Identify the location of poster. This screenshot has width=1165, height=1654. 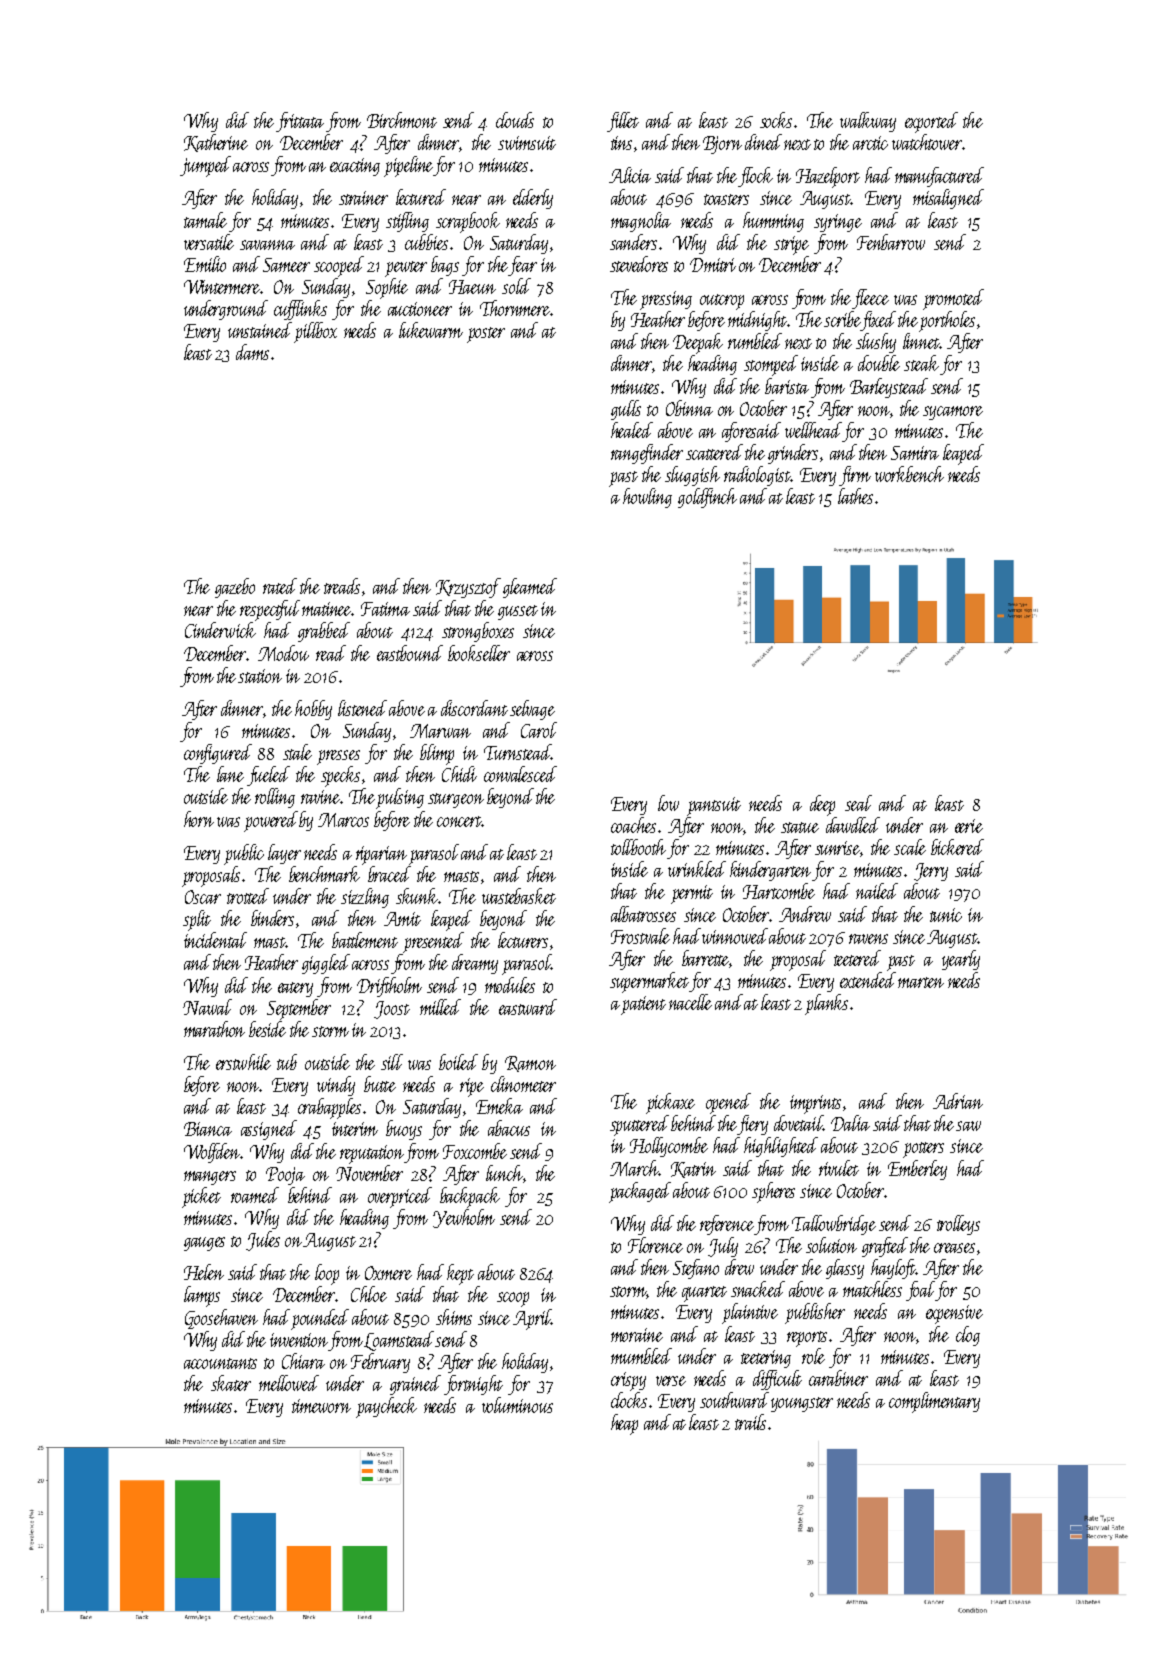
(486, 335).
